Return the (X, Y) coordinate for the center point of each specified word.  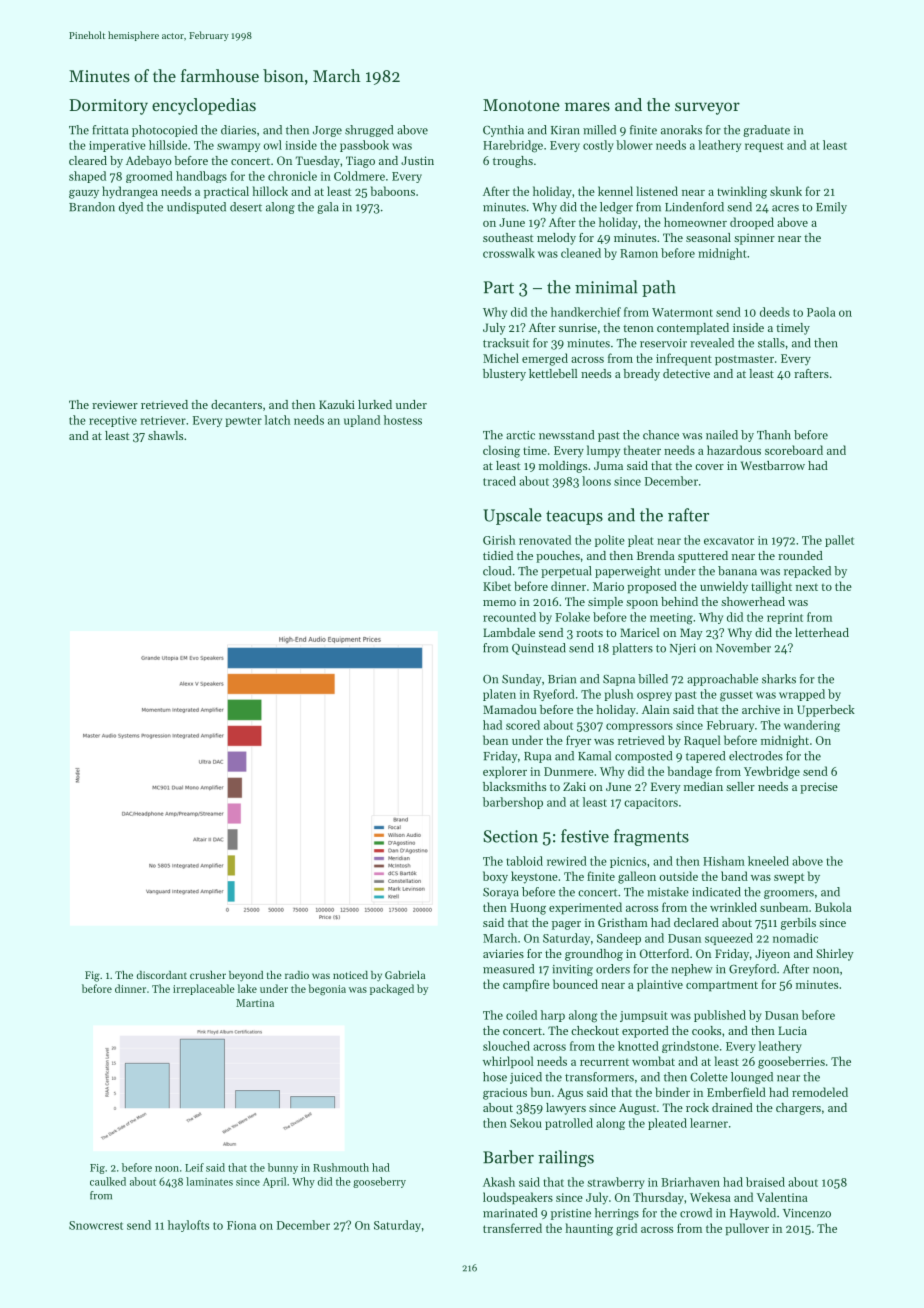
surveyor (707, 108)
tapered (705, 757)
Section (510, 836)
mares (587, 106)
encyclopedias (204, 106)
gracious (505, 1094)
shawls (165, 435)
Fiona (241, 1225)
